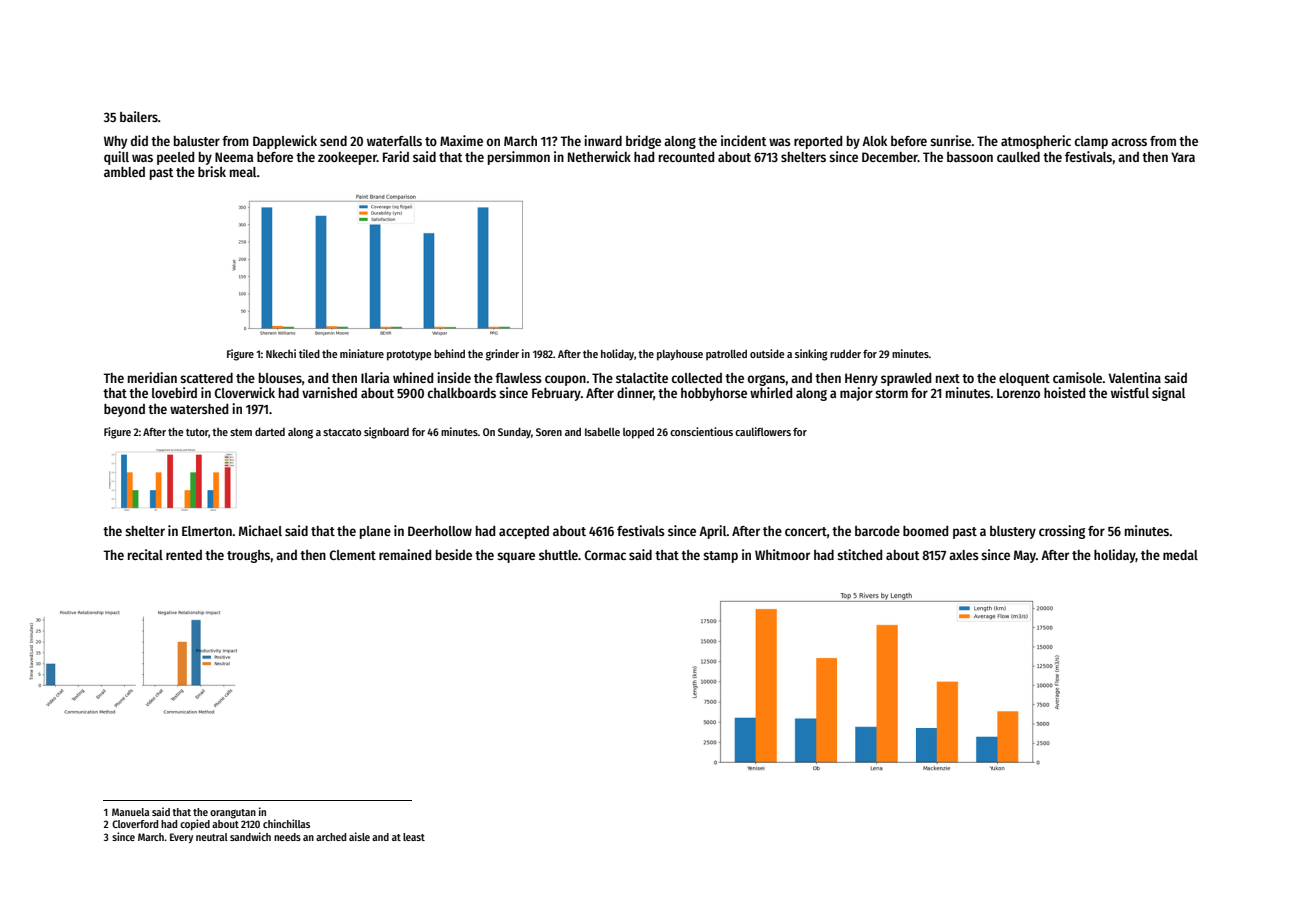  What do you see at coordinates (970, 157) in the screenshot?
I see `bassoon` at bounding box center [970, 157].
